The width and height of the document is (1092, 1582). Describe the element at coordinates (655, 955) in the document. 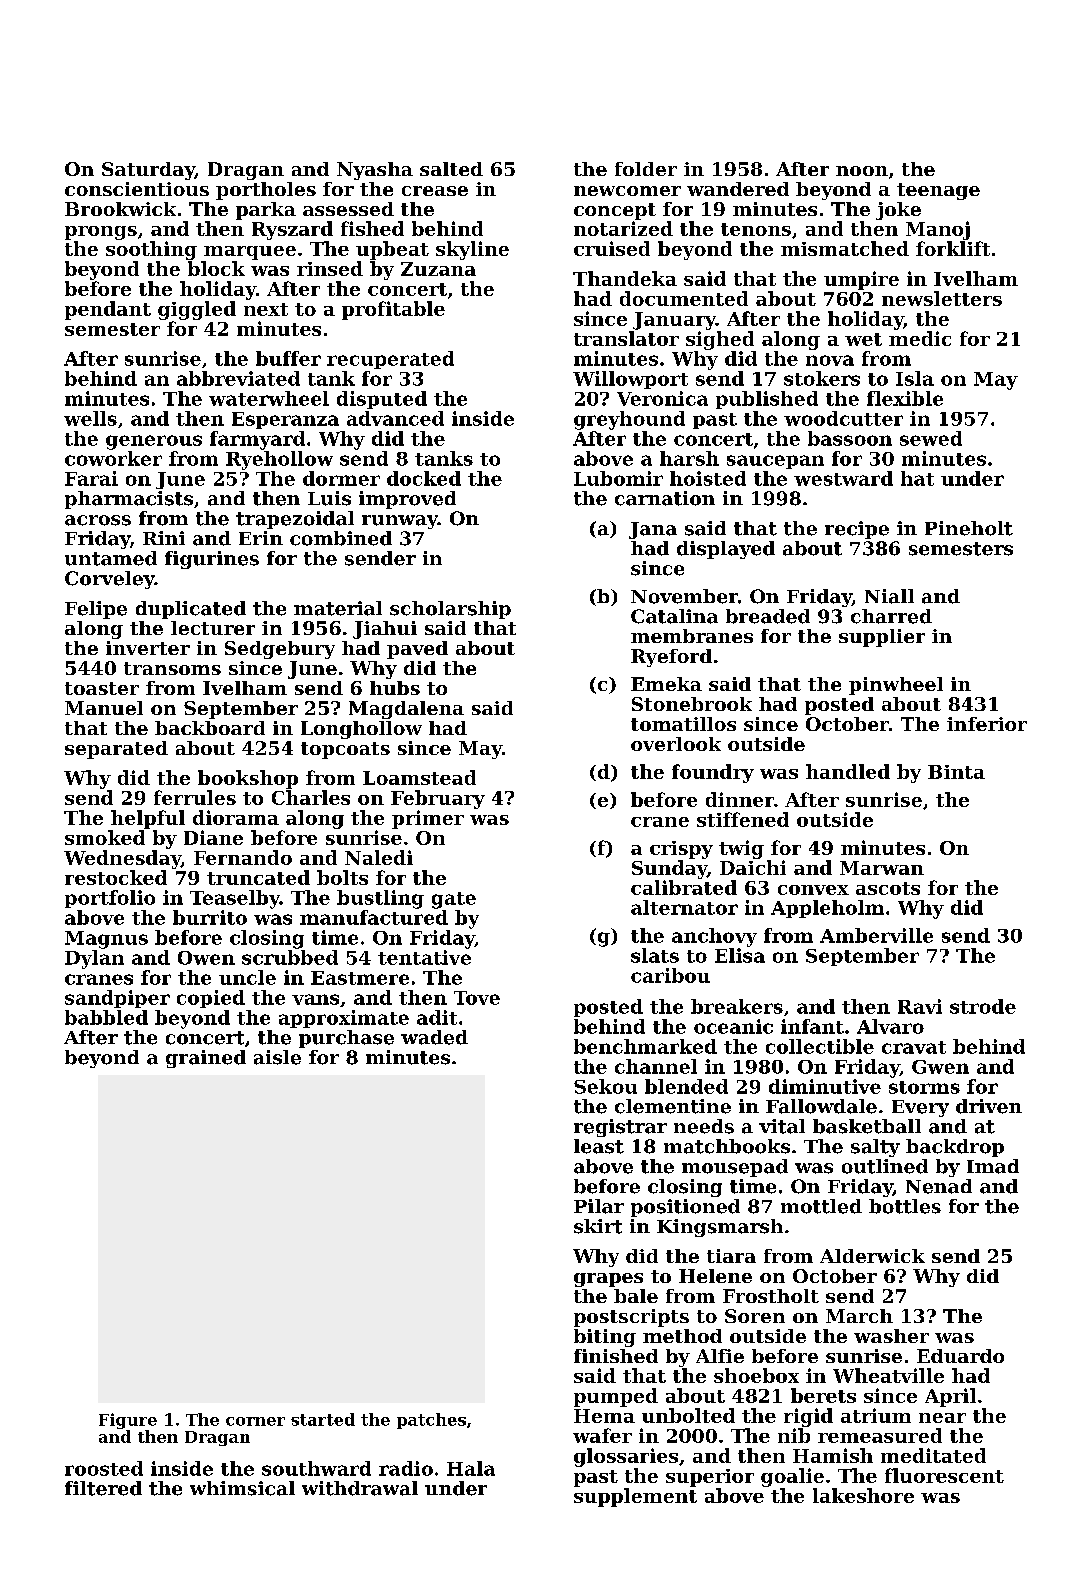

I see `slats` at that location.
